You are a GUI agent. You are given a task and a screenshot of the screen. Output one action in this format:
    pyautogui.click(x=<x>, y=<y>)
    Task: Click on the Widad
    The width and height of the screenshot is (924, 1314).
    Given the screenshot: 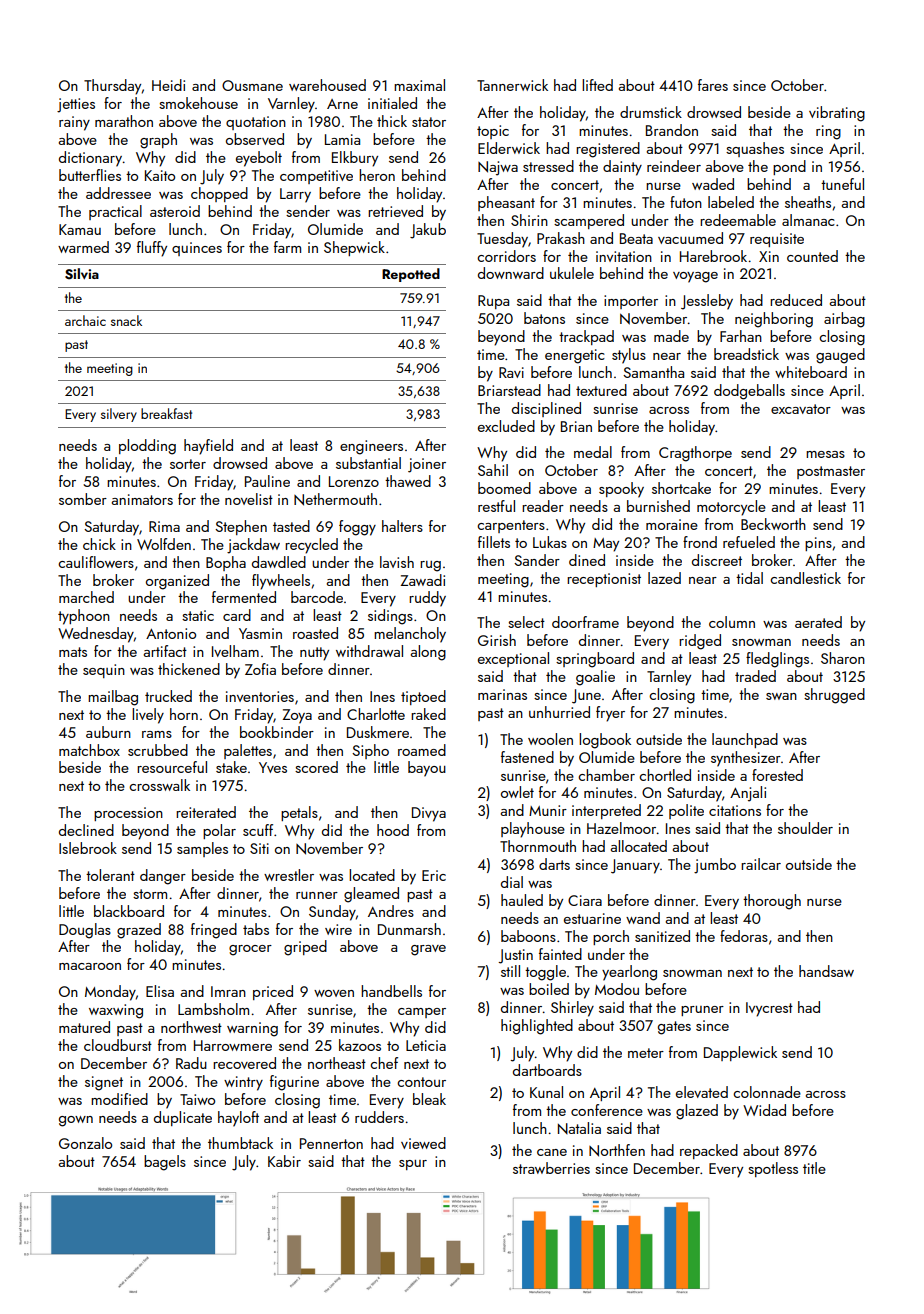 What is the action you would take?
    pyautogui.click(x=764, y=1110)
